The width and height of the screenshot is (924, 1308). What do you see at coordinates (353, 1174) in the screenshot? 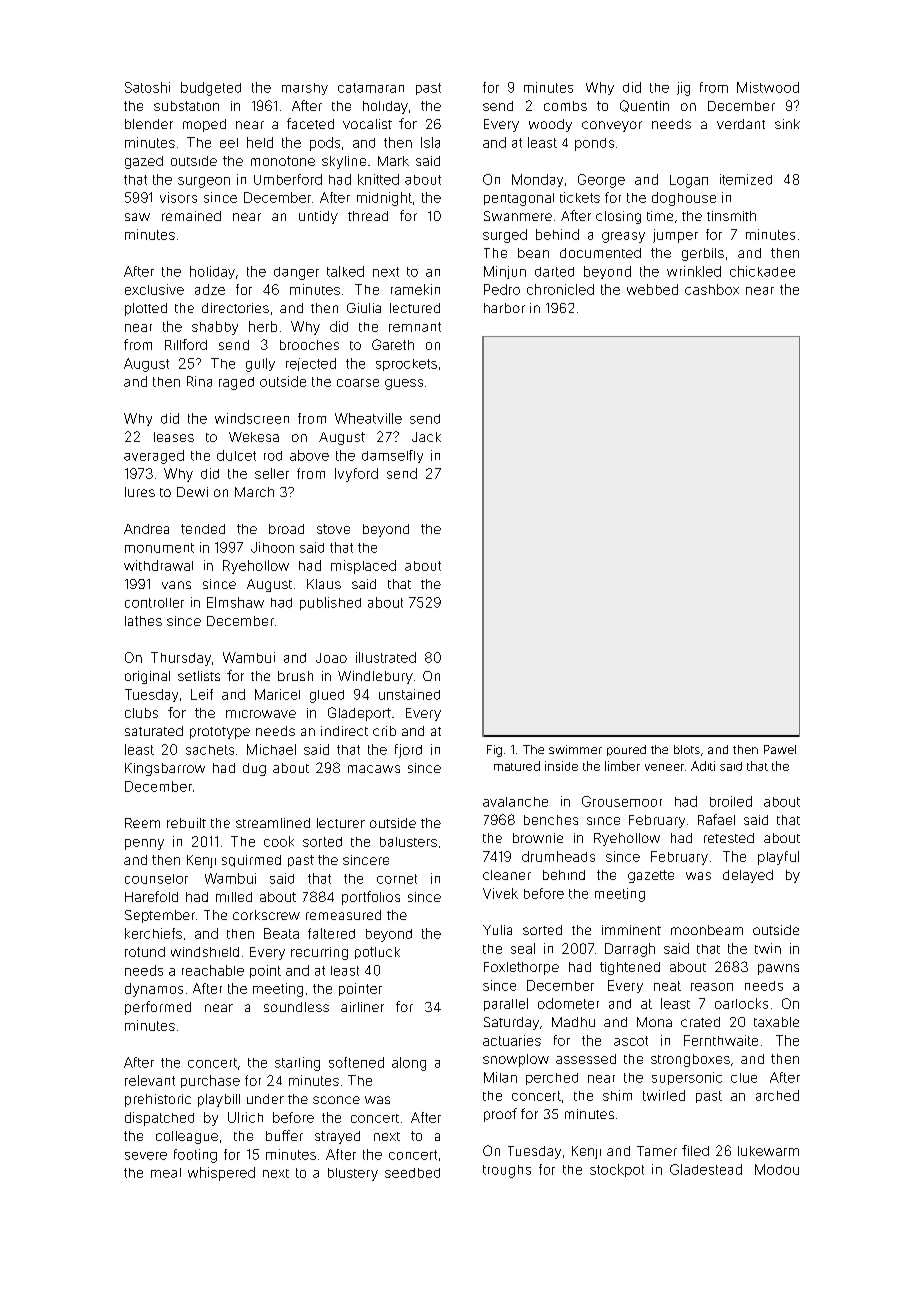
I see `blustery` at bounding box center [353, 1174].
